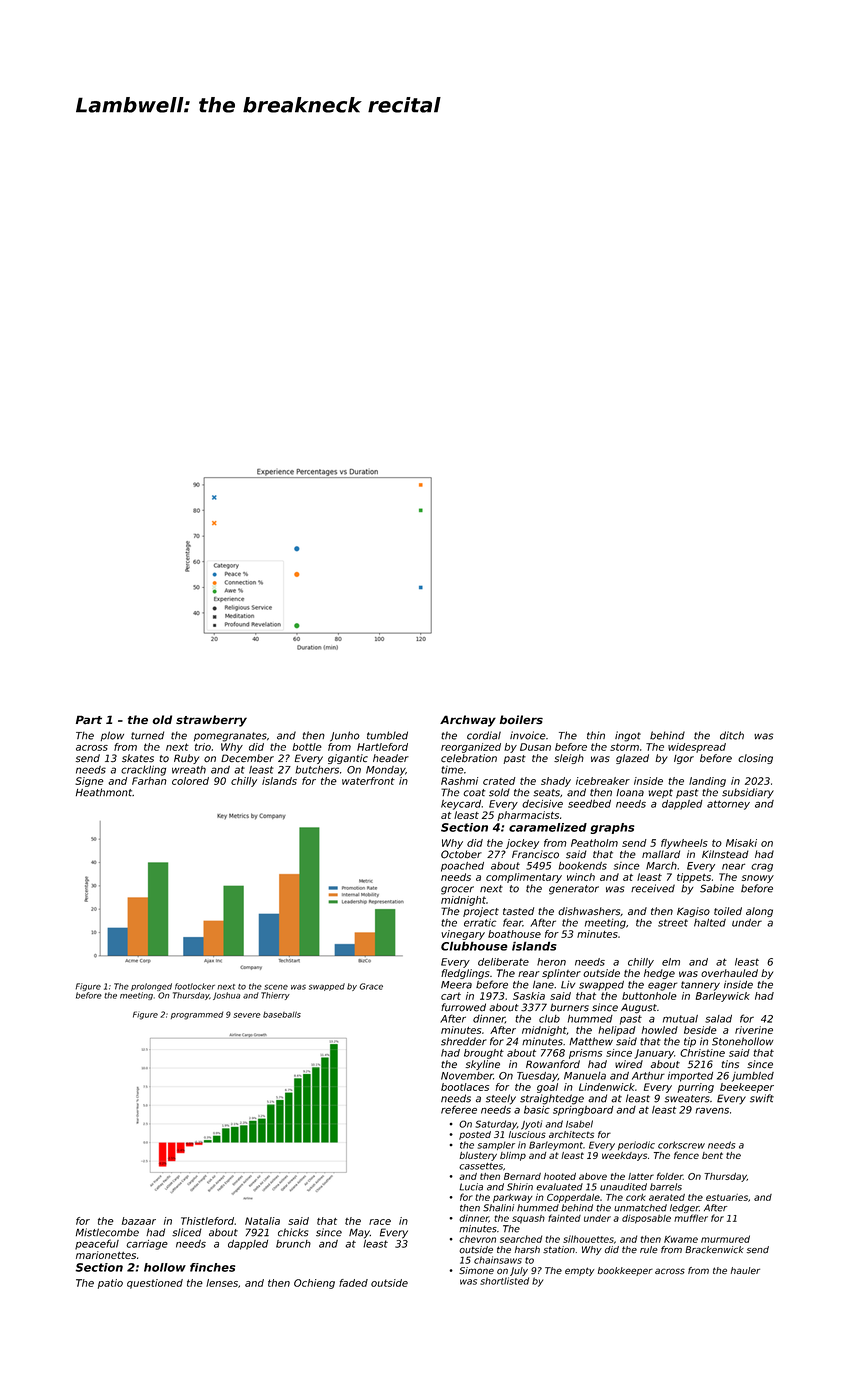  I want to click on ditch, so click(732, 735).
